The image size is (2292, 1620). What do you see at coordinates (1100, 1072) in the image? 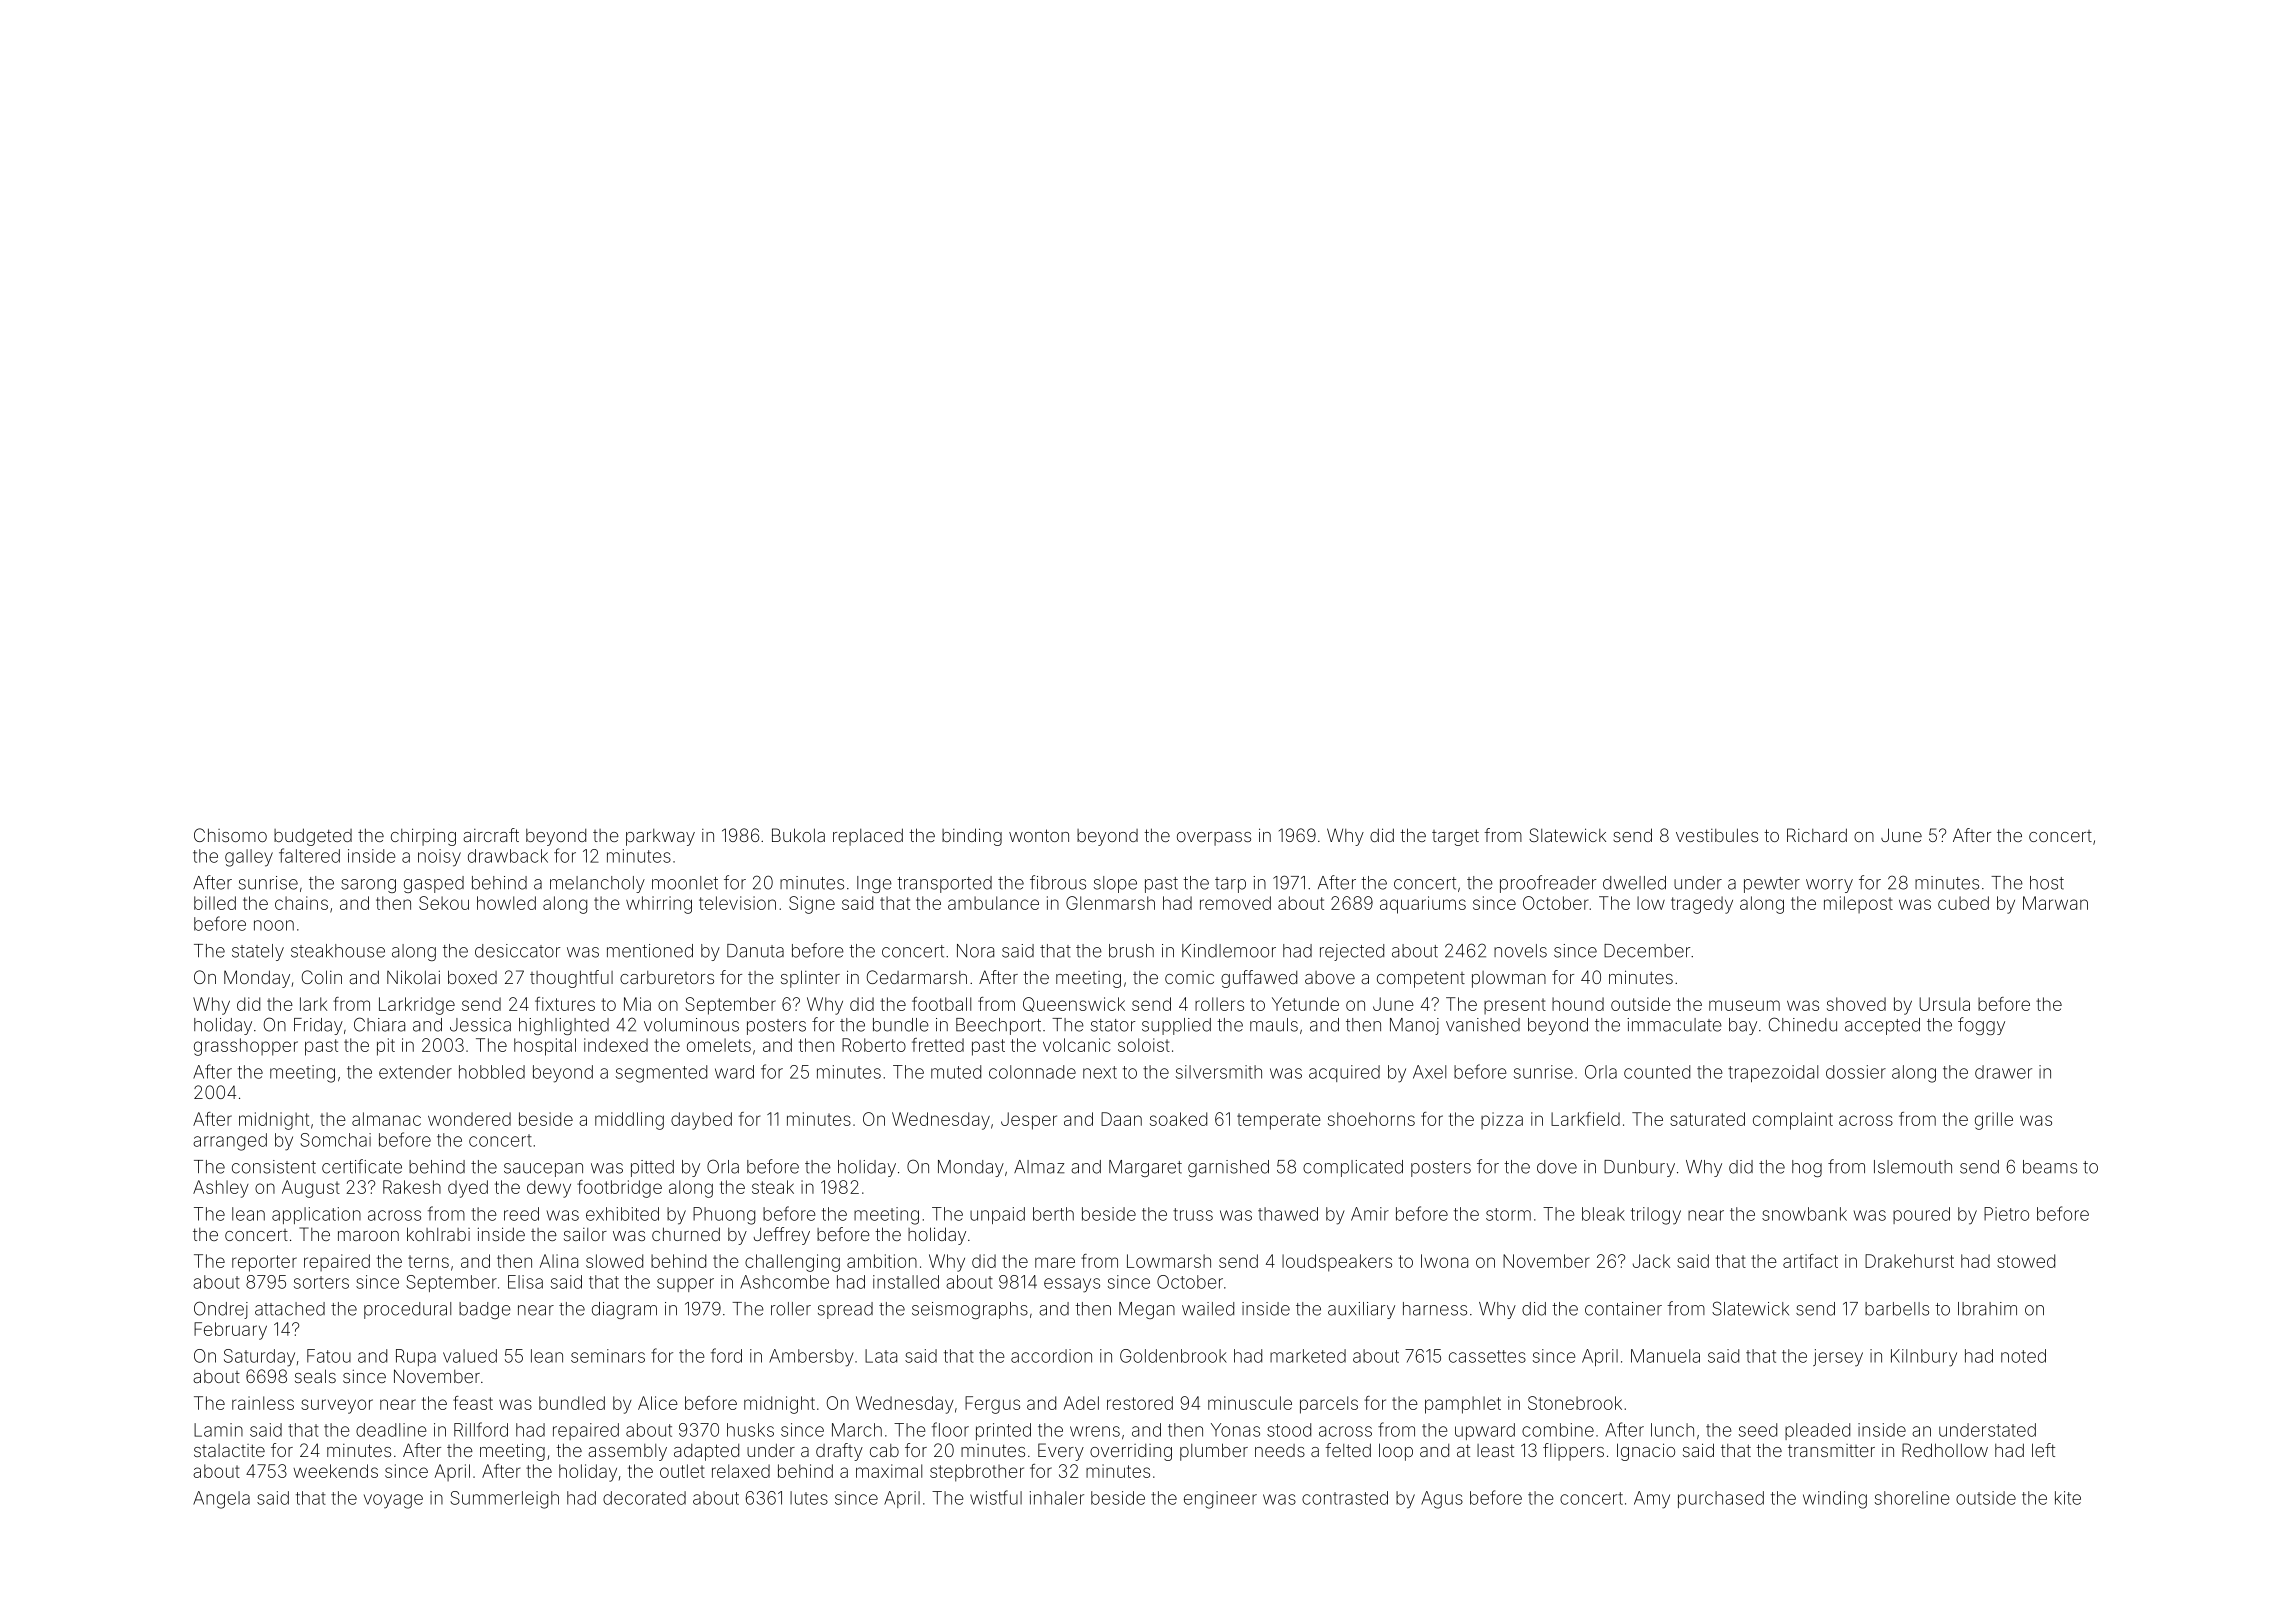
I see `next` at bounding box center [1100, 1072].
